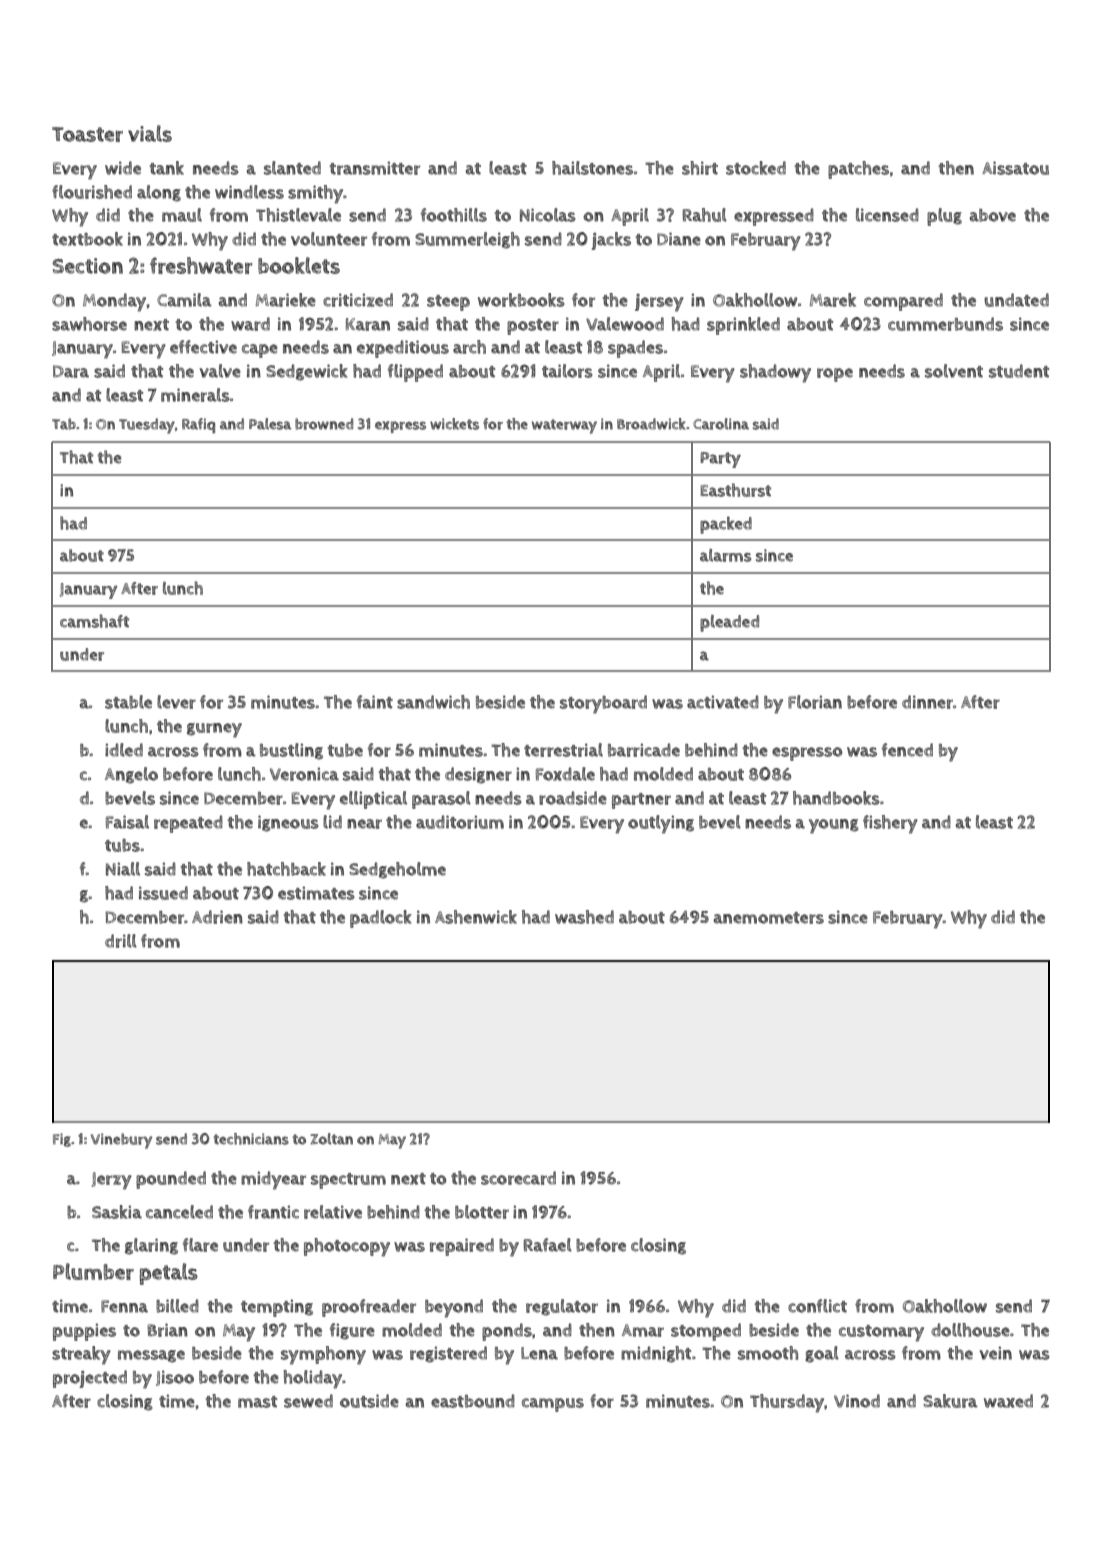 The height and width of the page is (1559, 1102). I want to click on rope, so click(835, 375).
